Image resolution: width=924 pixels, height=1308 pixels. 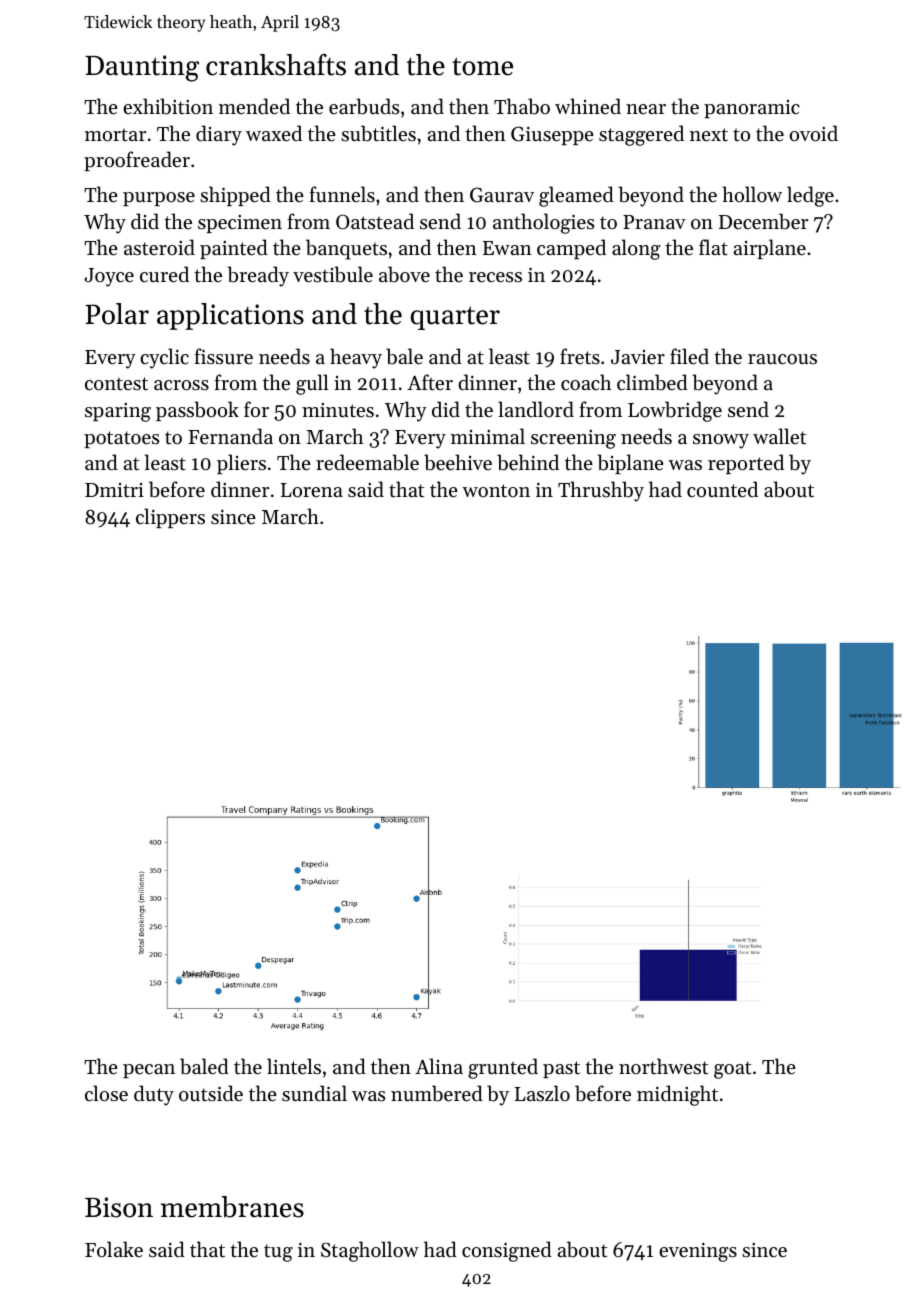 What do you see at coordinates (170, 518) in the page?
I see `clippers` at bounding box center [170, 518].
